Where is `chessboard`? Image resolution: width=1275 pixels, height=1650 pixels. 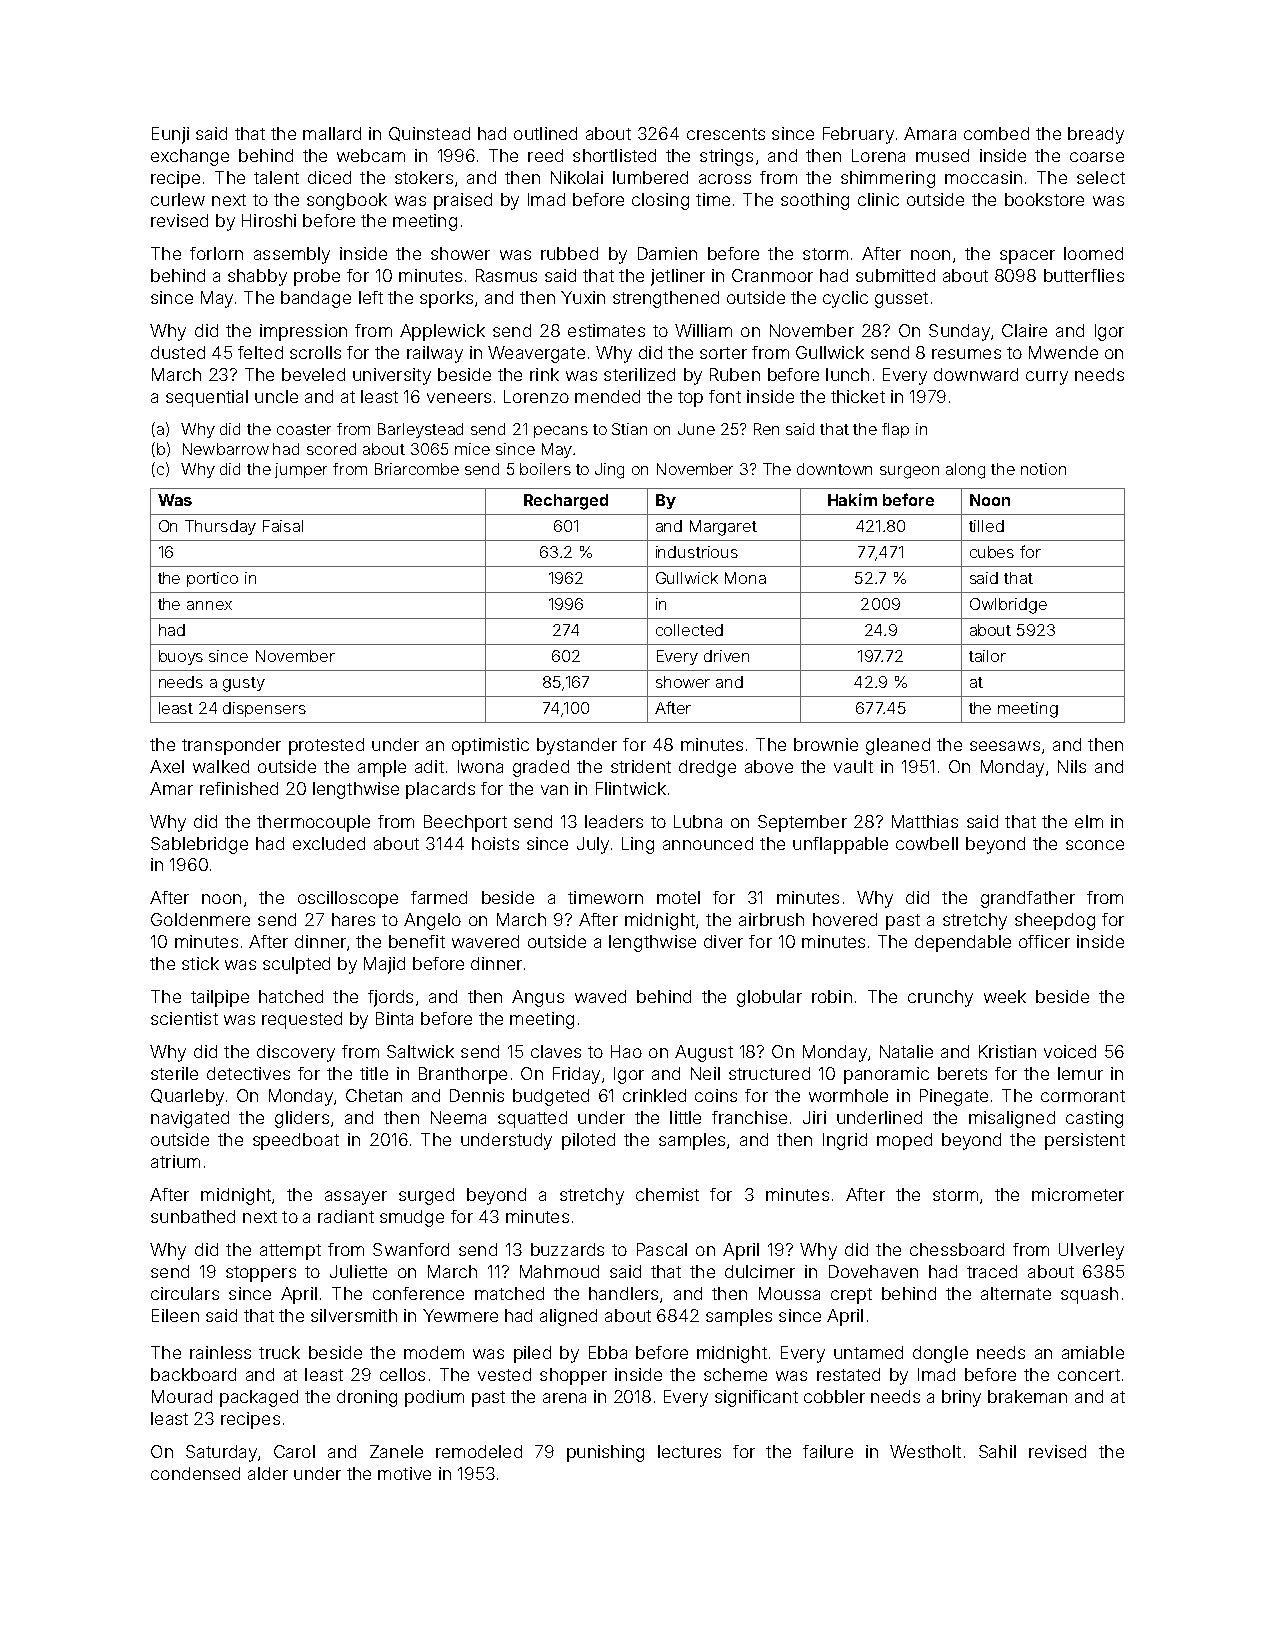
chessboard is located at coordinates (957, 1249).
